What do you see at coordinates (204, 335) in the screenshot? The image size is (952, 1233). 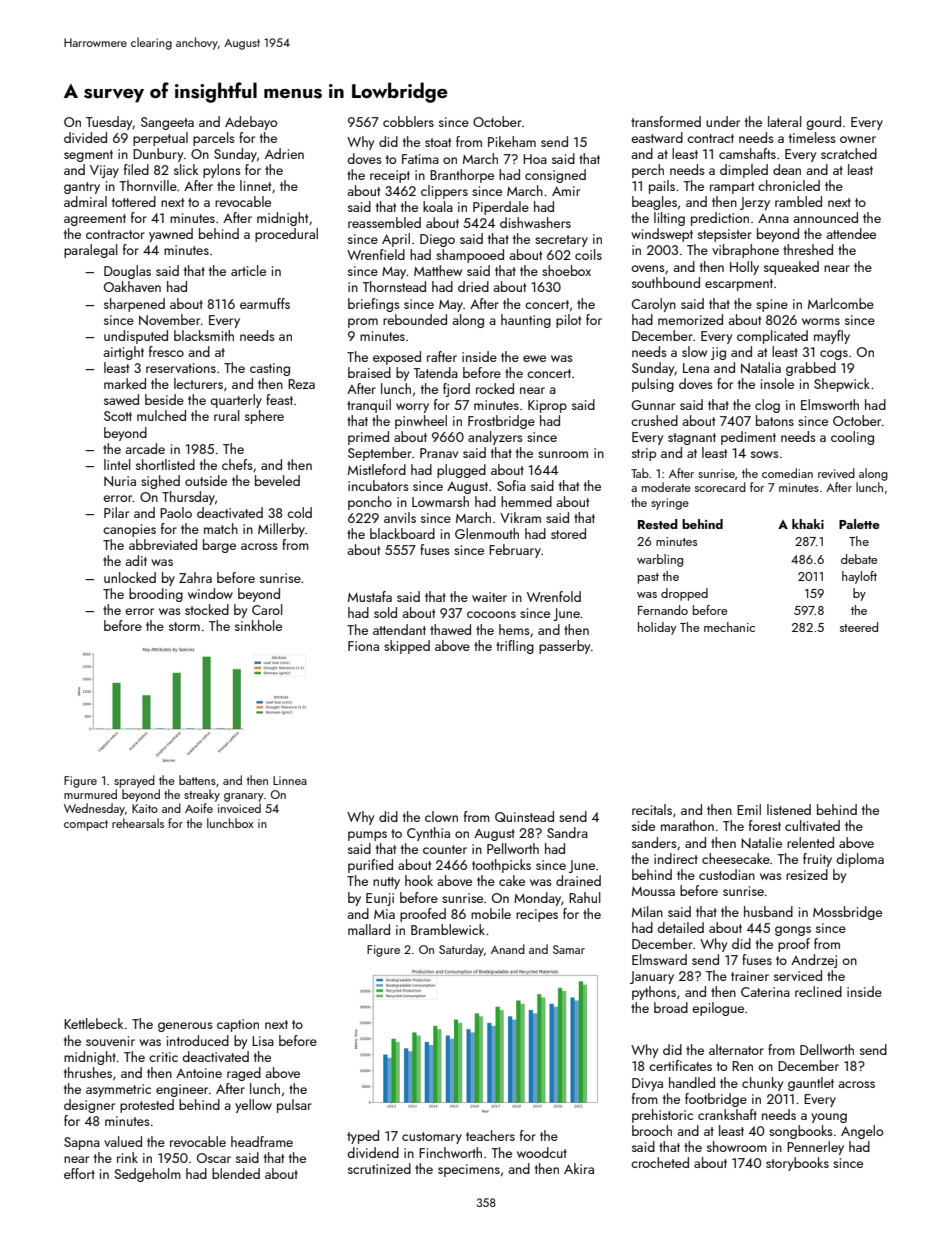 I see `blacksmith` at bounding box center [204, 335].
